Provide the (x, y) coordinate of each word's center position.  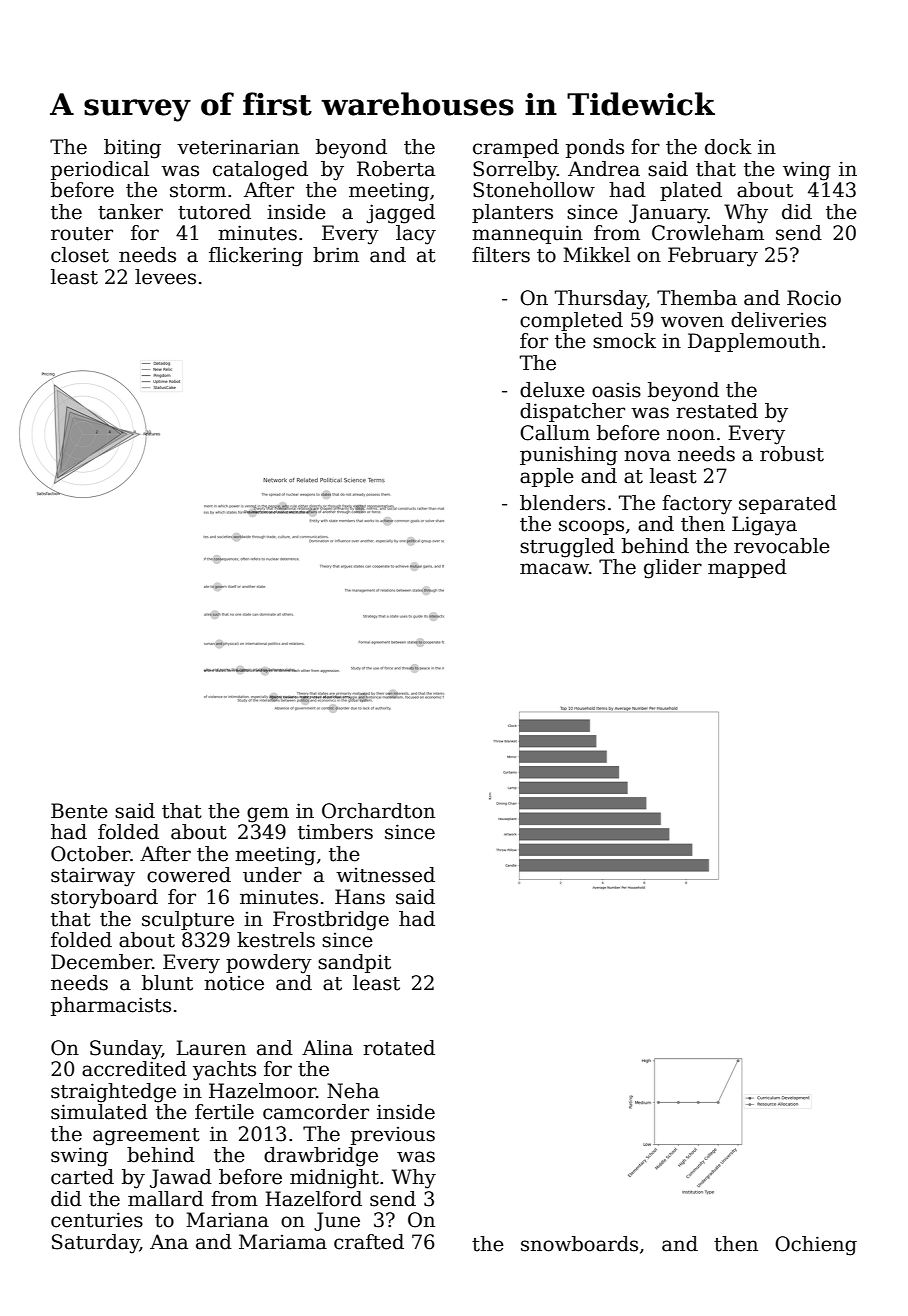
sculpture (188, 920)
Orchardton (378, 811)
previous (393, 1136)
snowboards (579, 1244)
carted (82, 1177)
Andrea (604, 169)
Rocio (814, 298)
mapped (747, 568)
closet (80, 255)
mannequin (527, 234)
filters (501, 255)
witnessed (385, 875)
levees (165, 277)
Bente (79, 811)
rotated (399, 1048)
